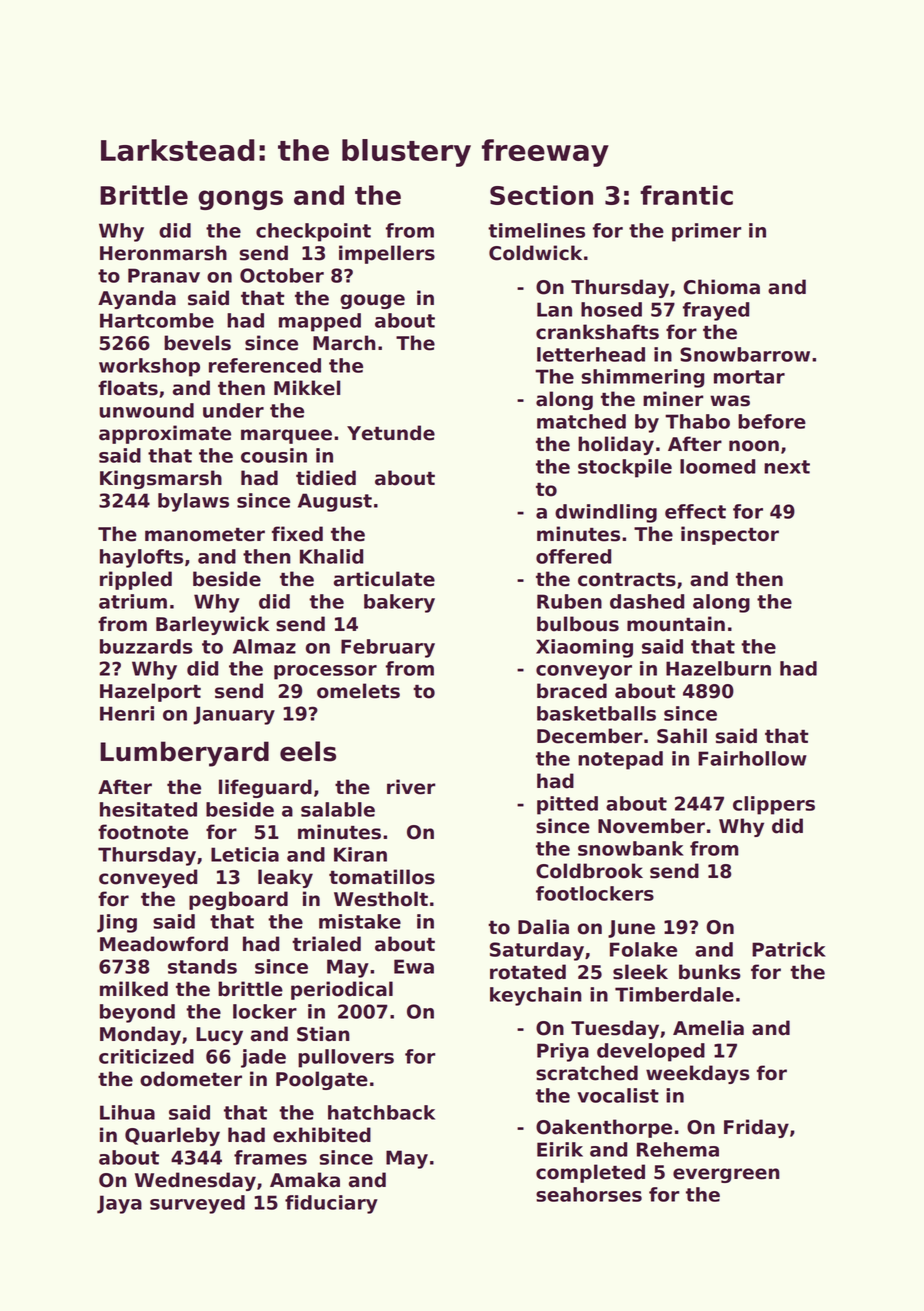 The image size is (924, 1311). Describe the element at coordinates (263, 1058) in the document. I see `jade` at that location.
